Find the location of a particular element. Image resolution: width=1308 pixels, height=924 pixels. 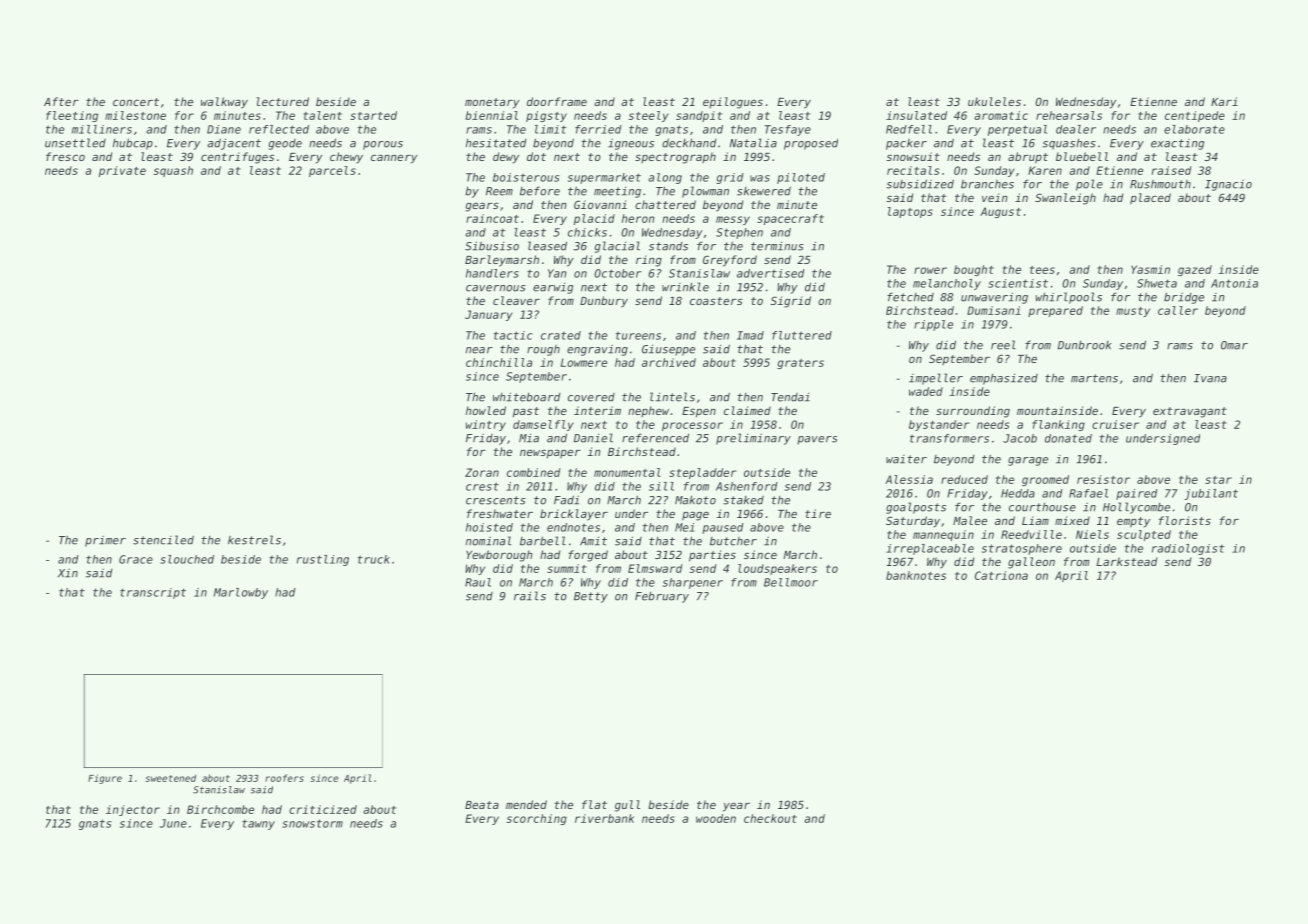

Catriona is located at coordinates (1001, 575).
